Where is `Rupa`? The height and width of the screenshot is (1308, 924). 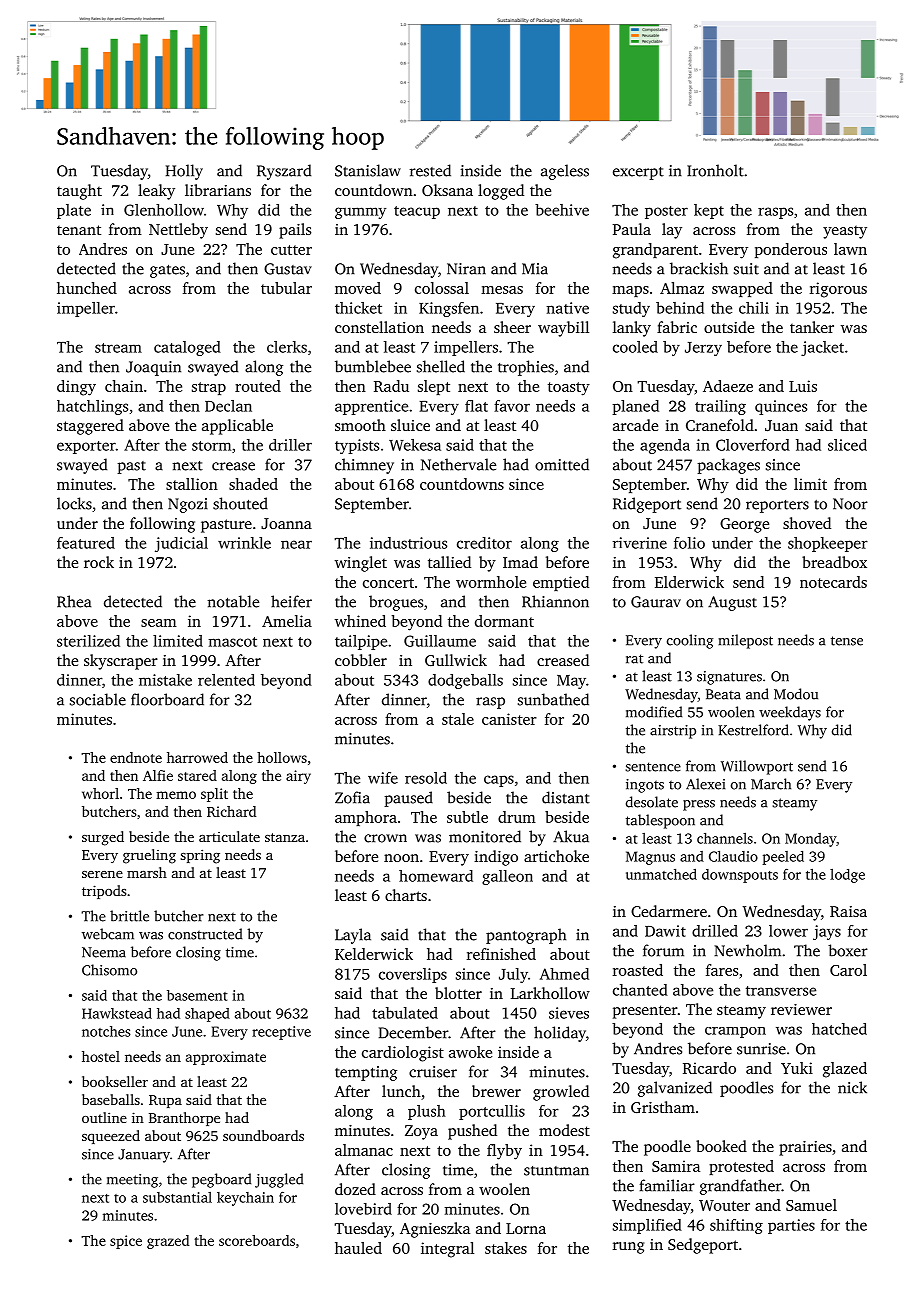 Rupa is located at coordinates (165, 1101).
